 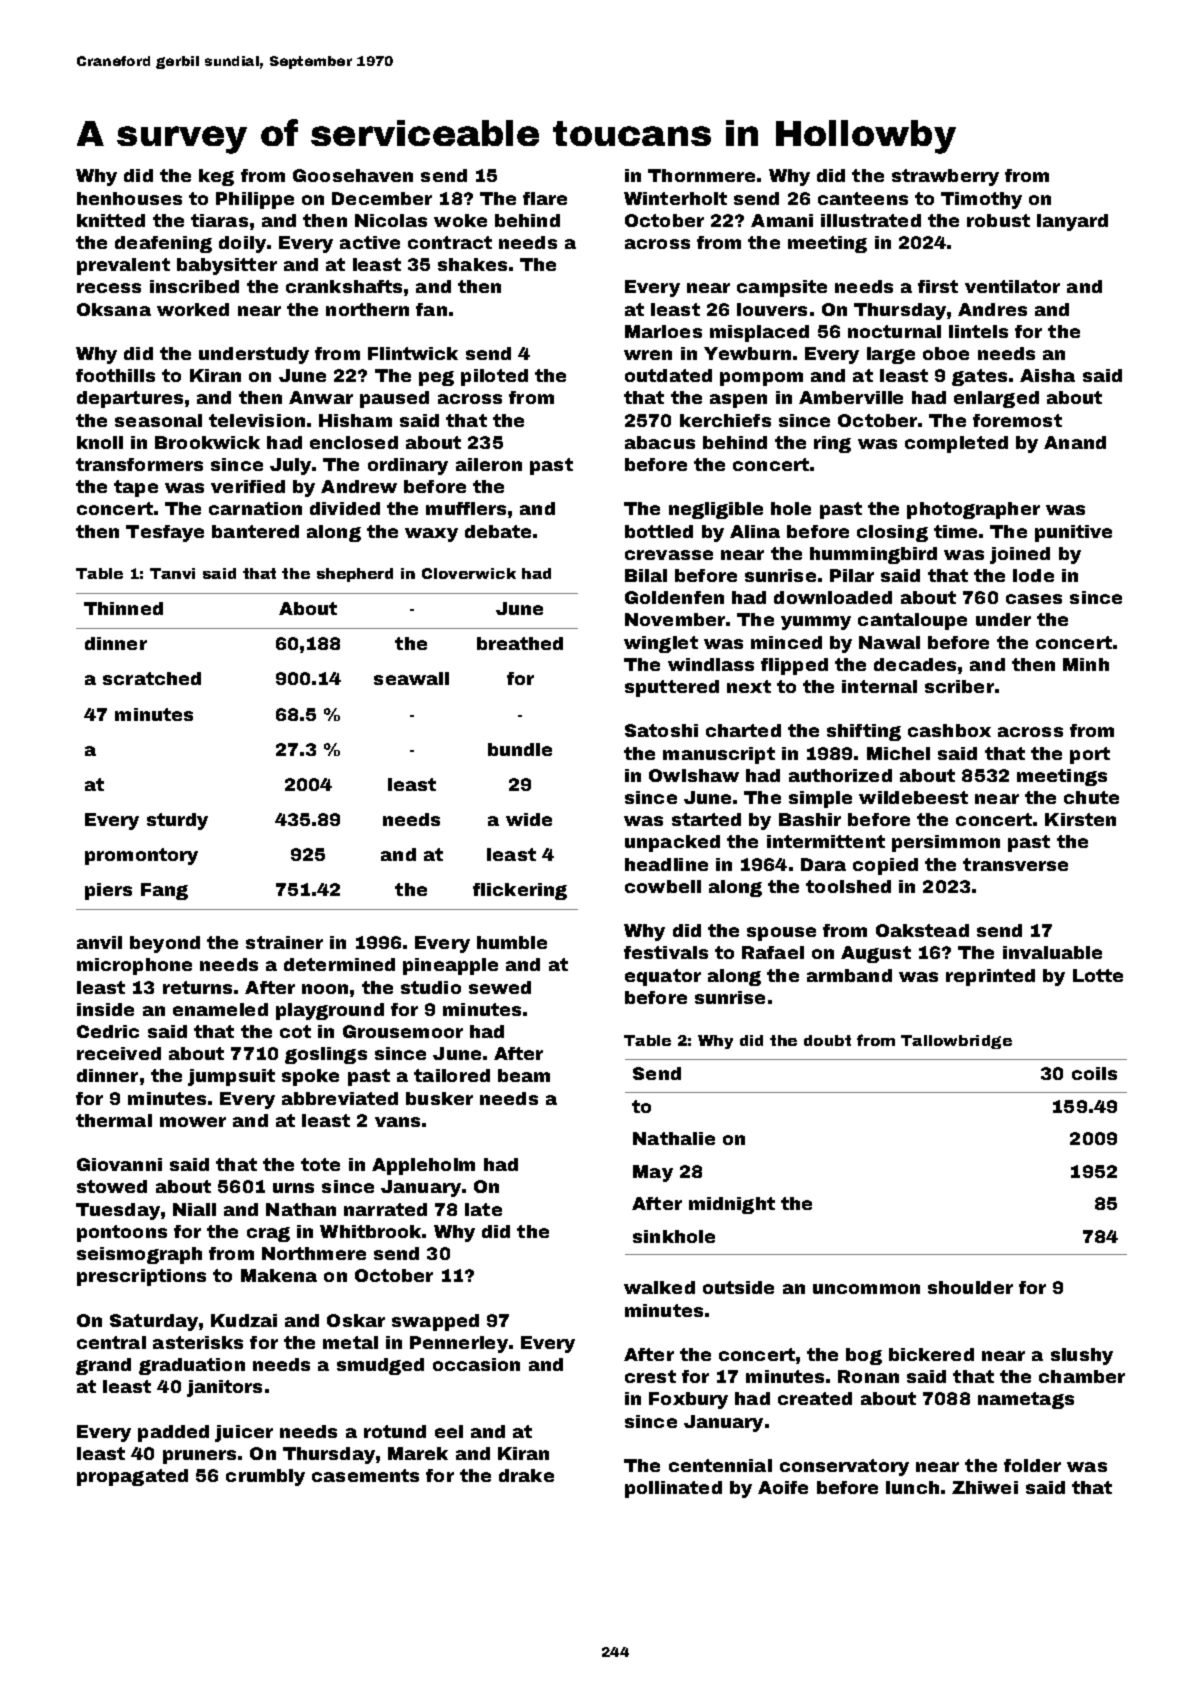 What do you see at coordinates (701, 175) in the screenshot?
I see `Thornmere` at bounding box center [701, 175].
